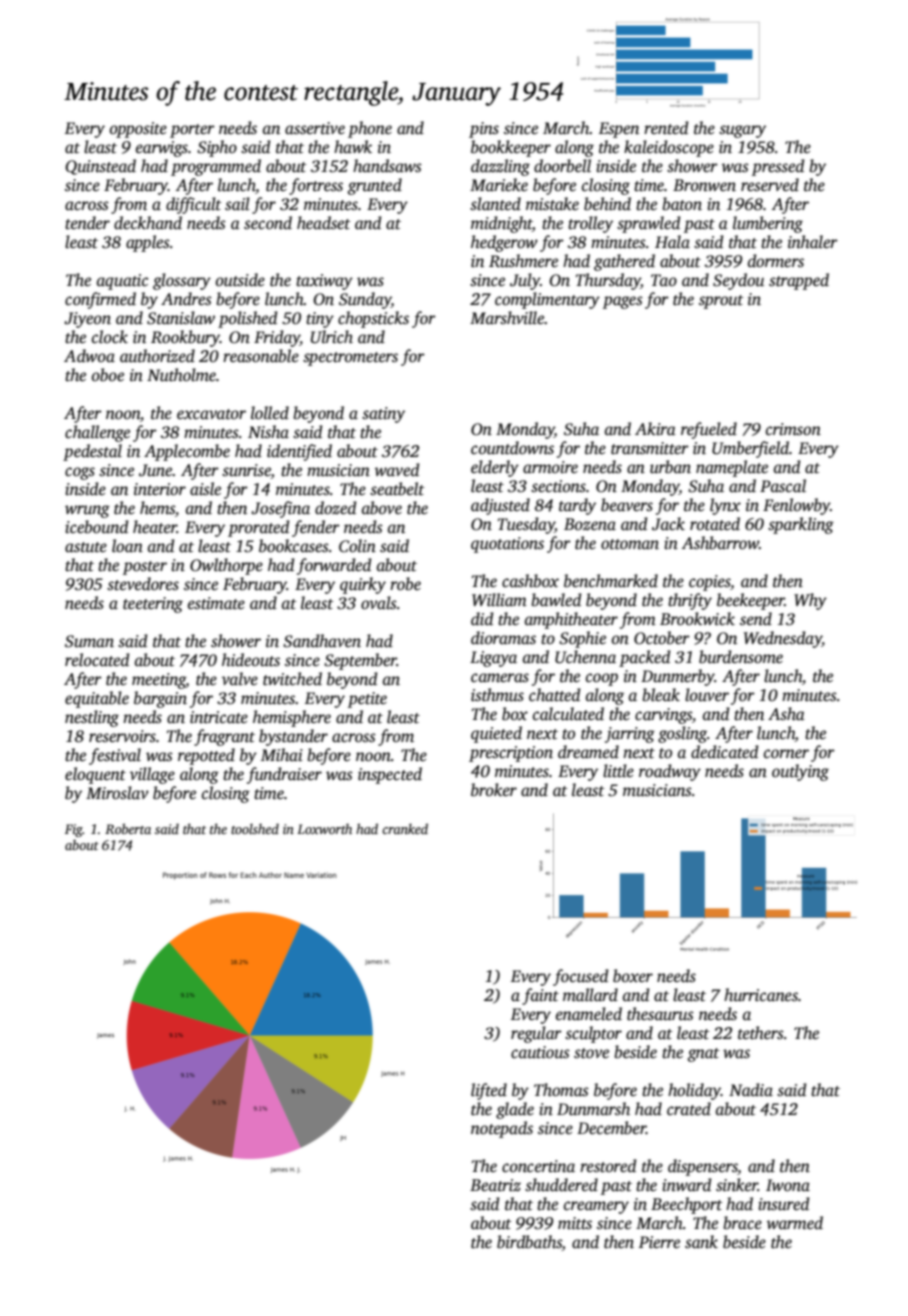 Image resolution: width=908 pixels, height=1316 pixels. Describe the element at coordinates (511, 148) in the page. I see `bookkeeper` at that location.
